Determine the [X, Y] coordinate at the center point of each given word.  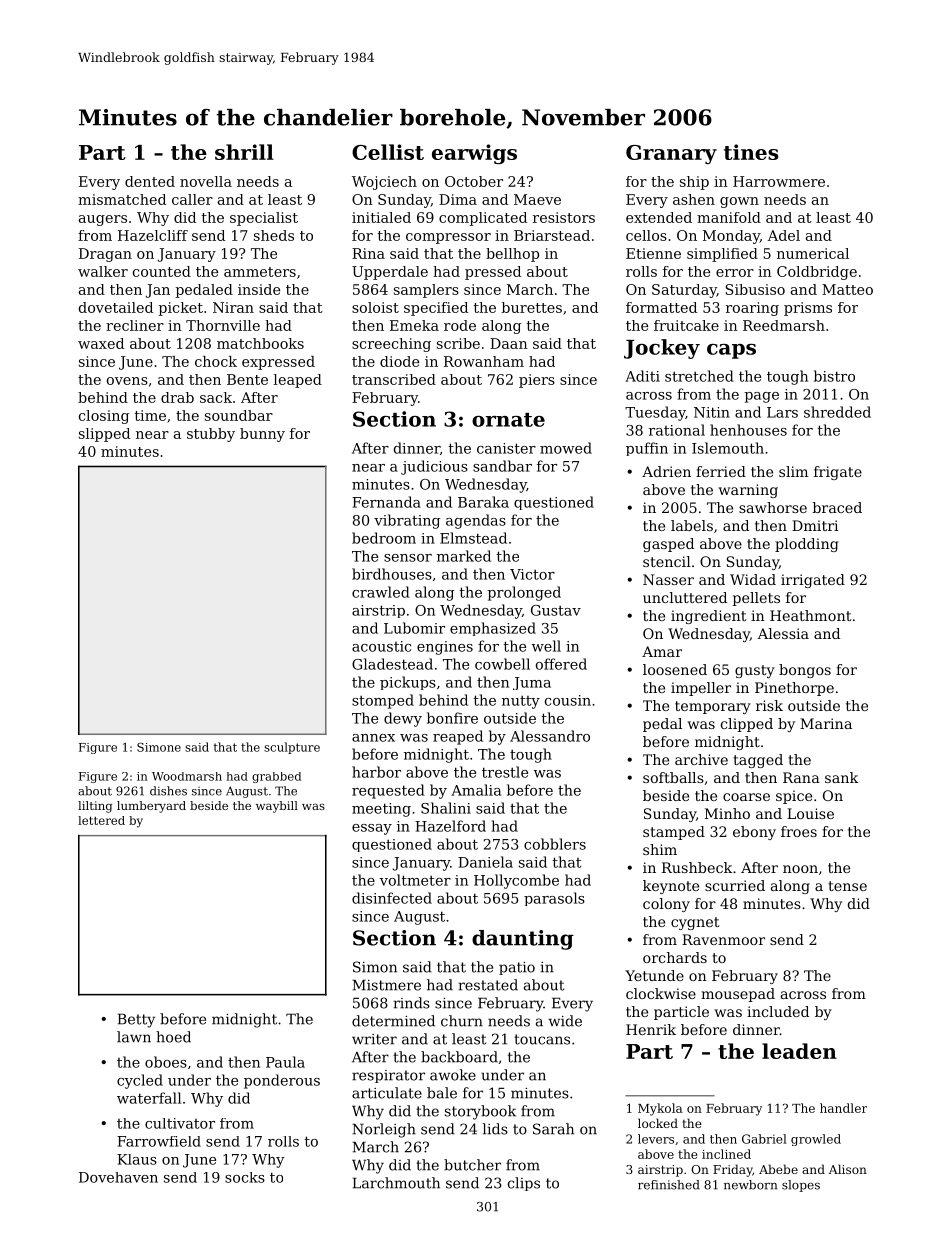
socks [245, 1177]
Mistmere [386, 985]
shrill [244, 152]
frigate [838, 473]
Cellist [388, 152]
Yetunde [654, 975]
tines [751, 152]
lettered [101, 820]
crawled [381, 592]
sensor [408, 558]
